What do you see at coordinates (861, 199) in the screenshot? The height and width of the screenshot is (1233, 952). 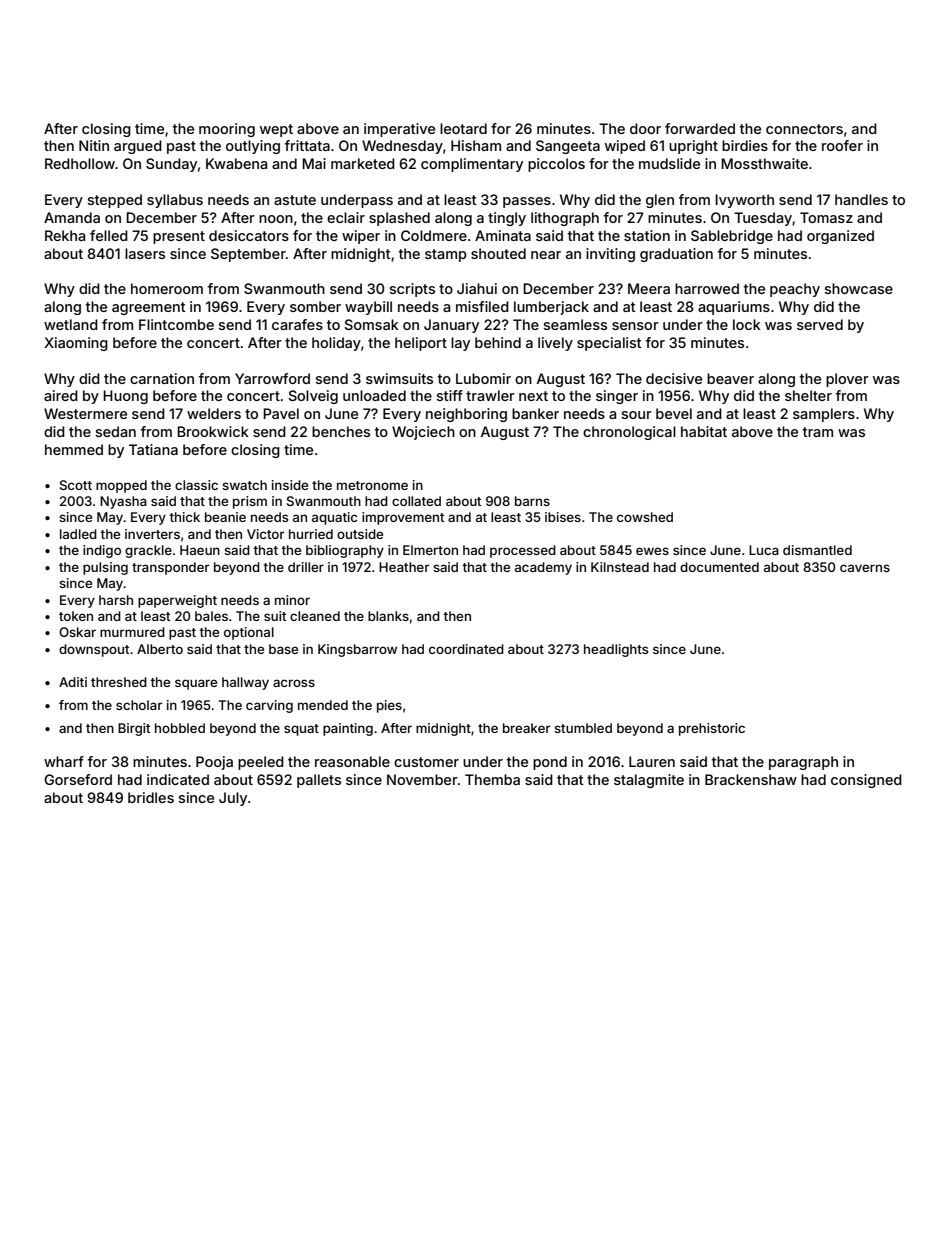 I see `handles` at bounding box center [861, 199].
